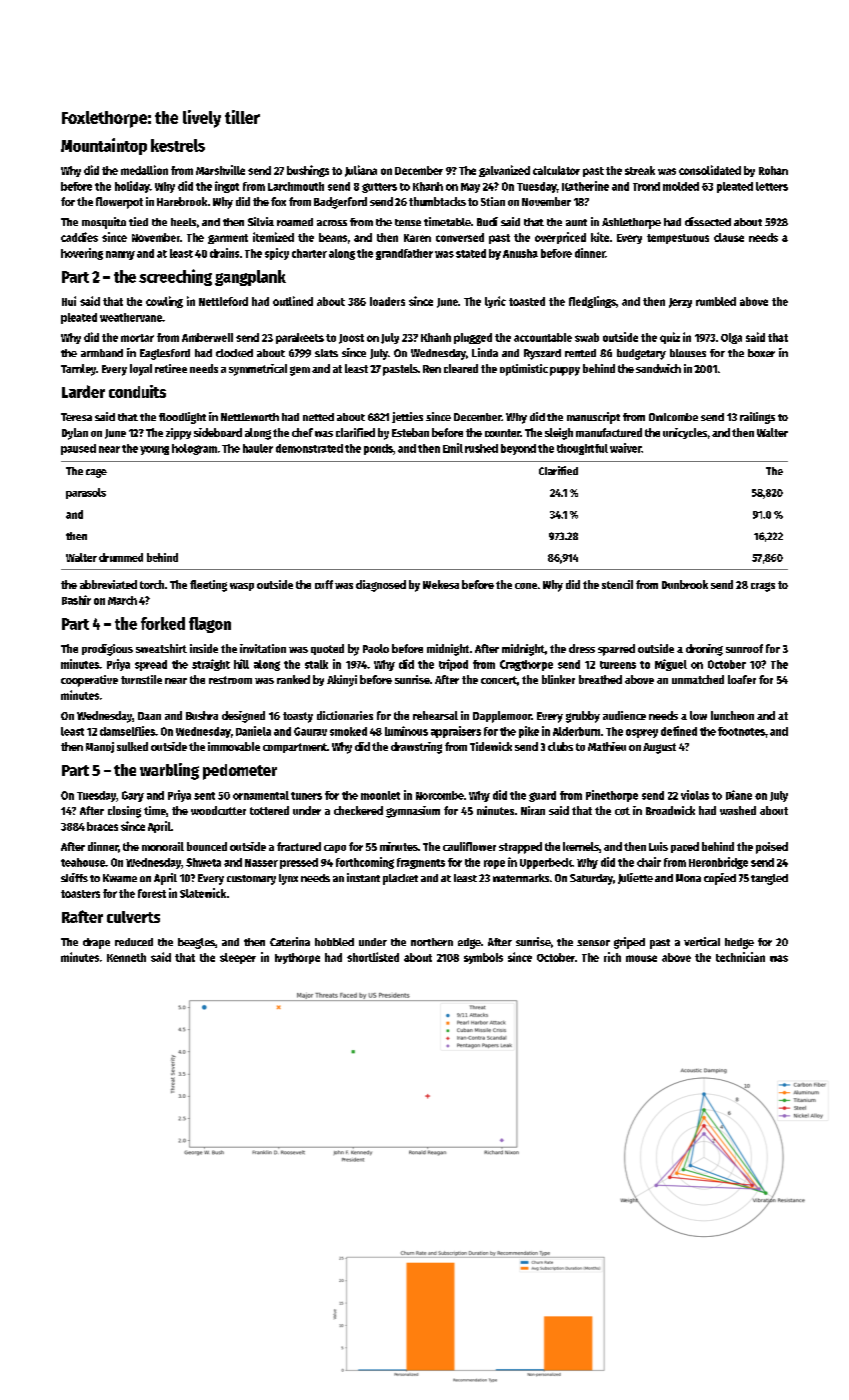  What do you see at coordinates (175, 277) in the page?
I see `screeching` at bounding box center [175, 277].
